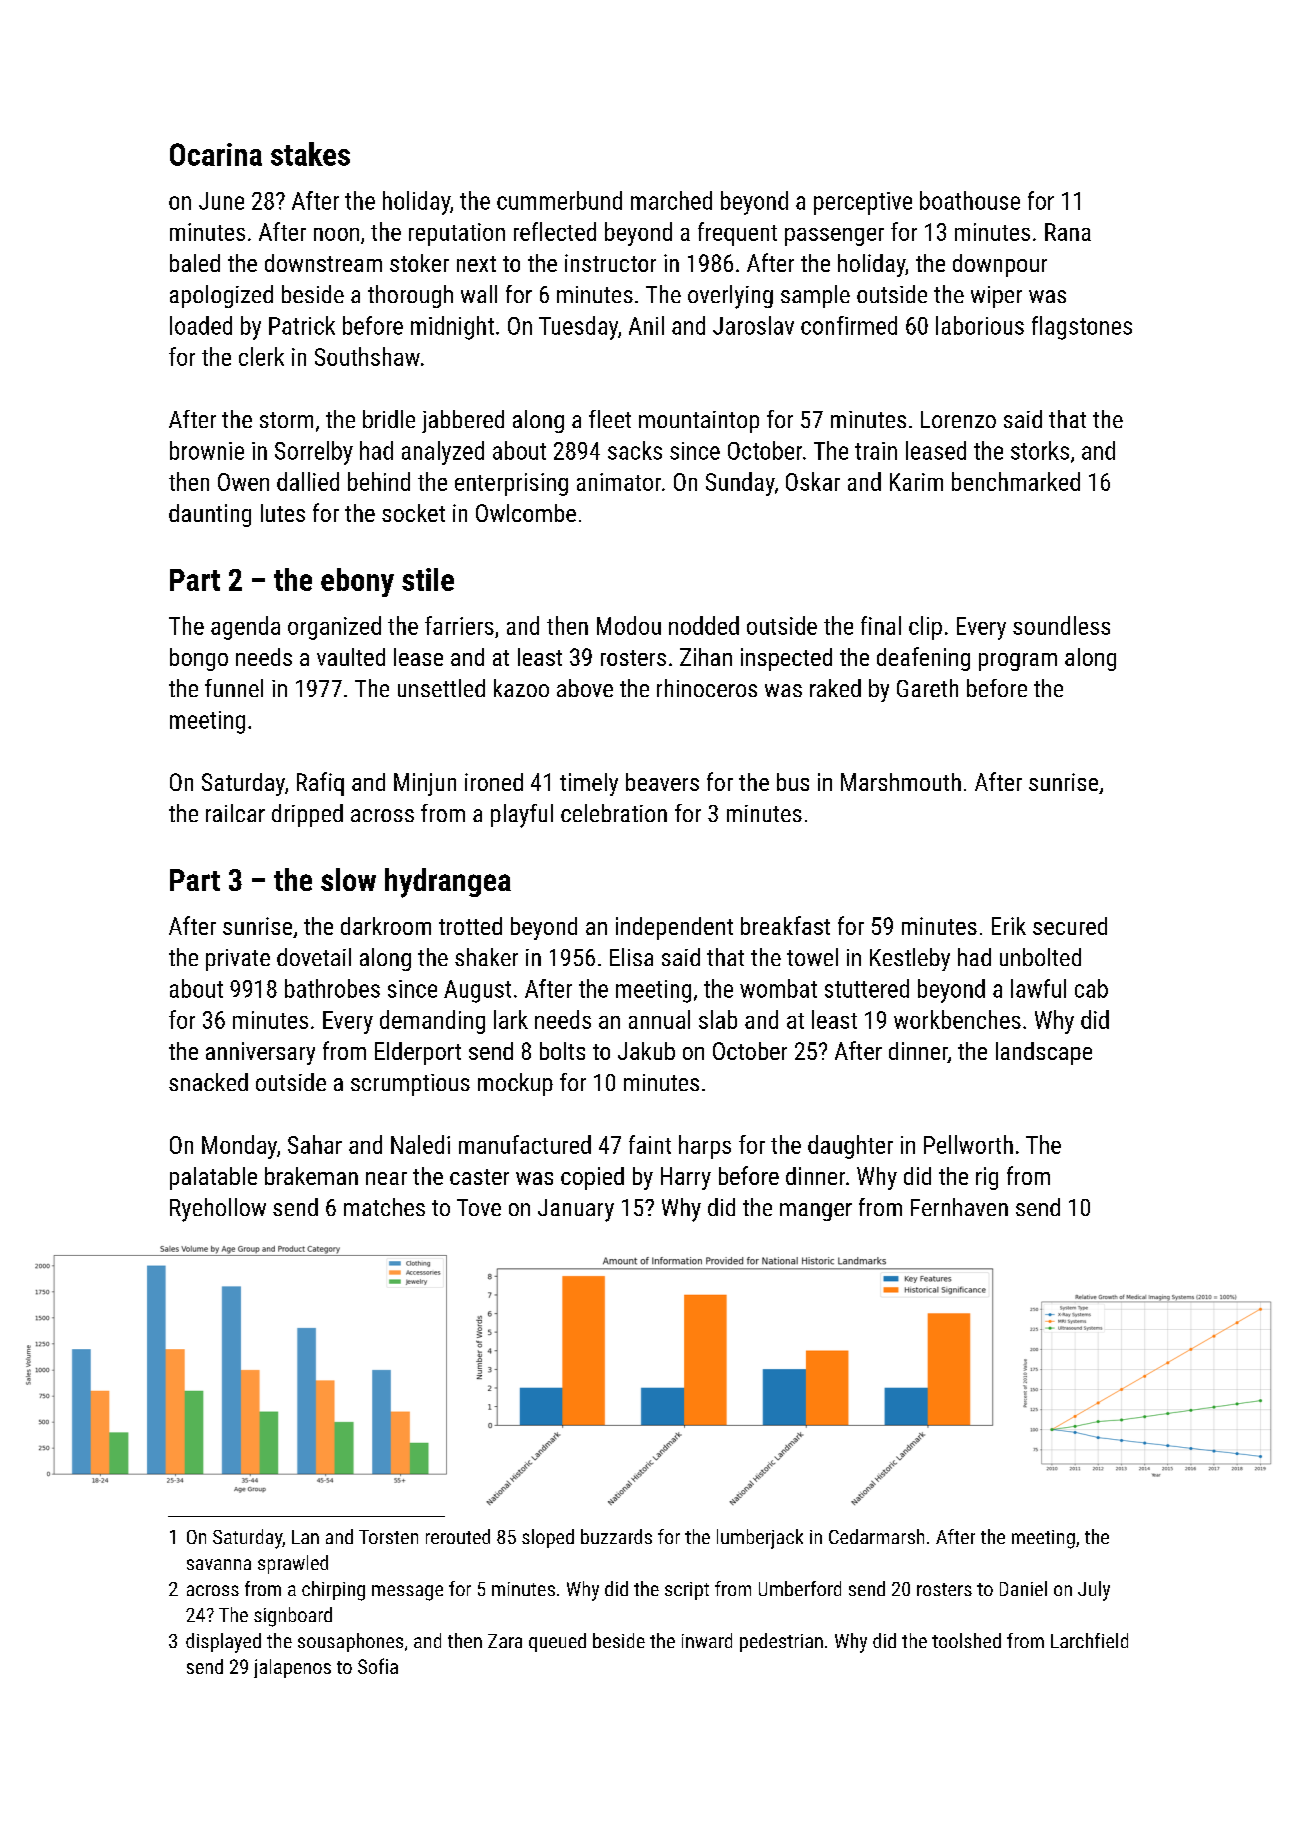 The image size is (1302, 1842). What do you see at coordinates (470, 926) in the document?
I see `trotted` at bounding box center [470, 926].
